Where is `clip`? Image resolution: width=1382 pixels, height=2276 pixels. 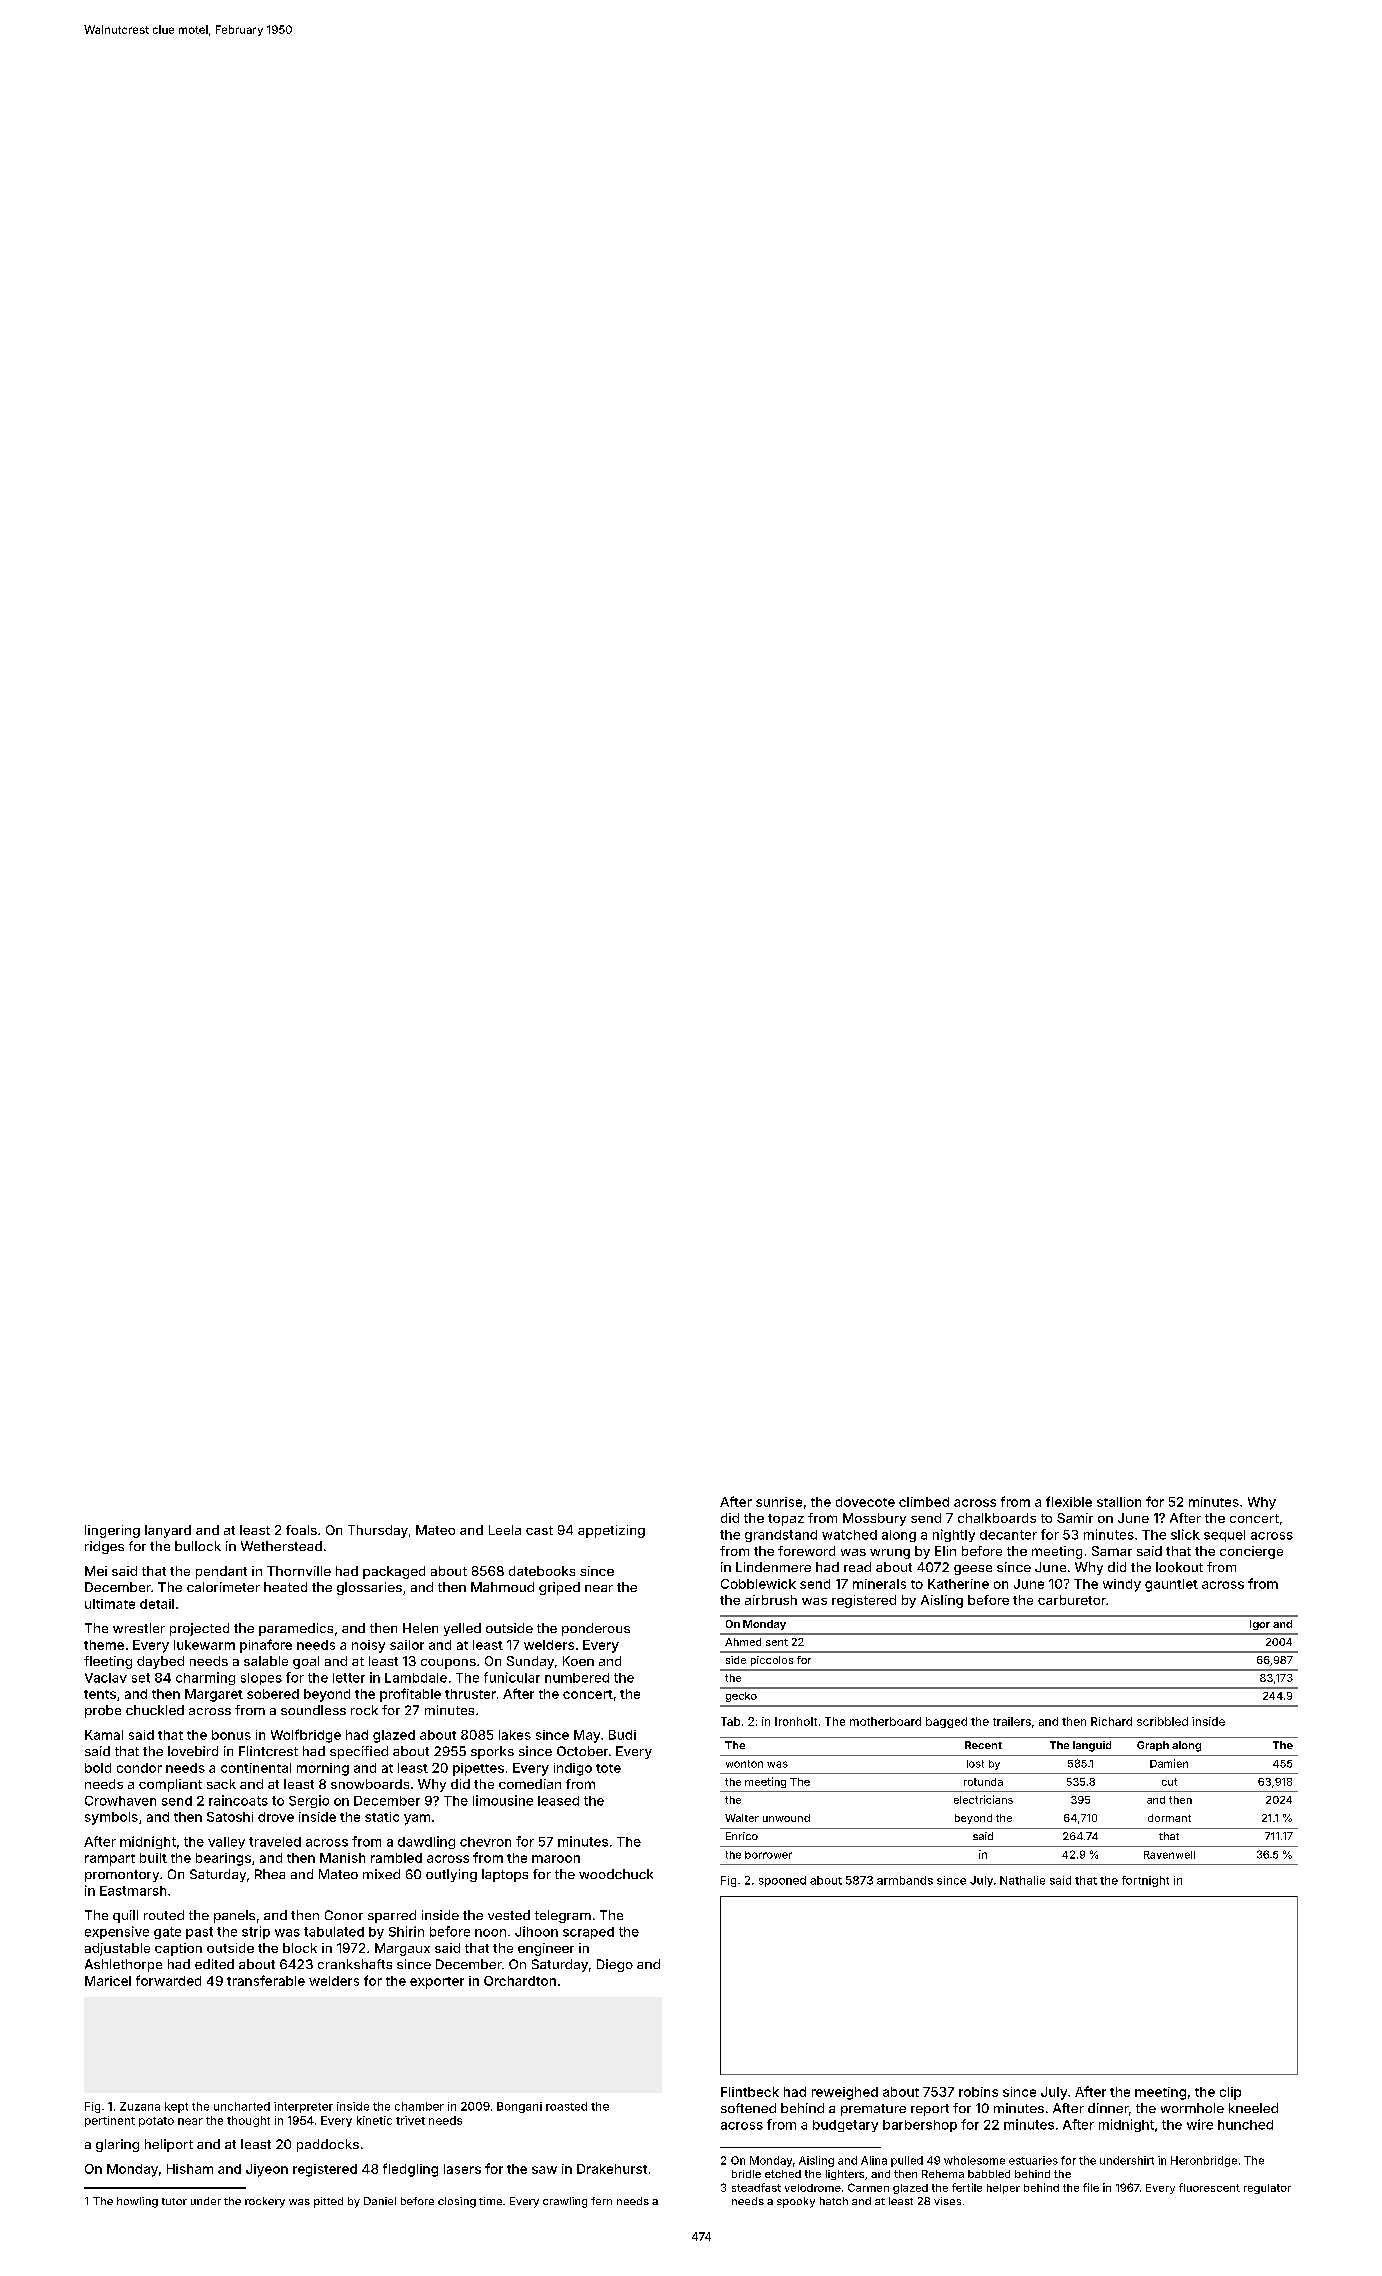
clip is located at coordinates (1230, 2093).
